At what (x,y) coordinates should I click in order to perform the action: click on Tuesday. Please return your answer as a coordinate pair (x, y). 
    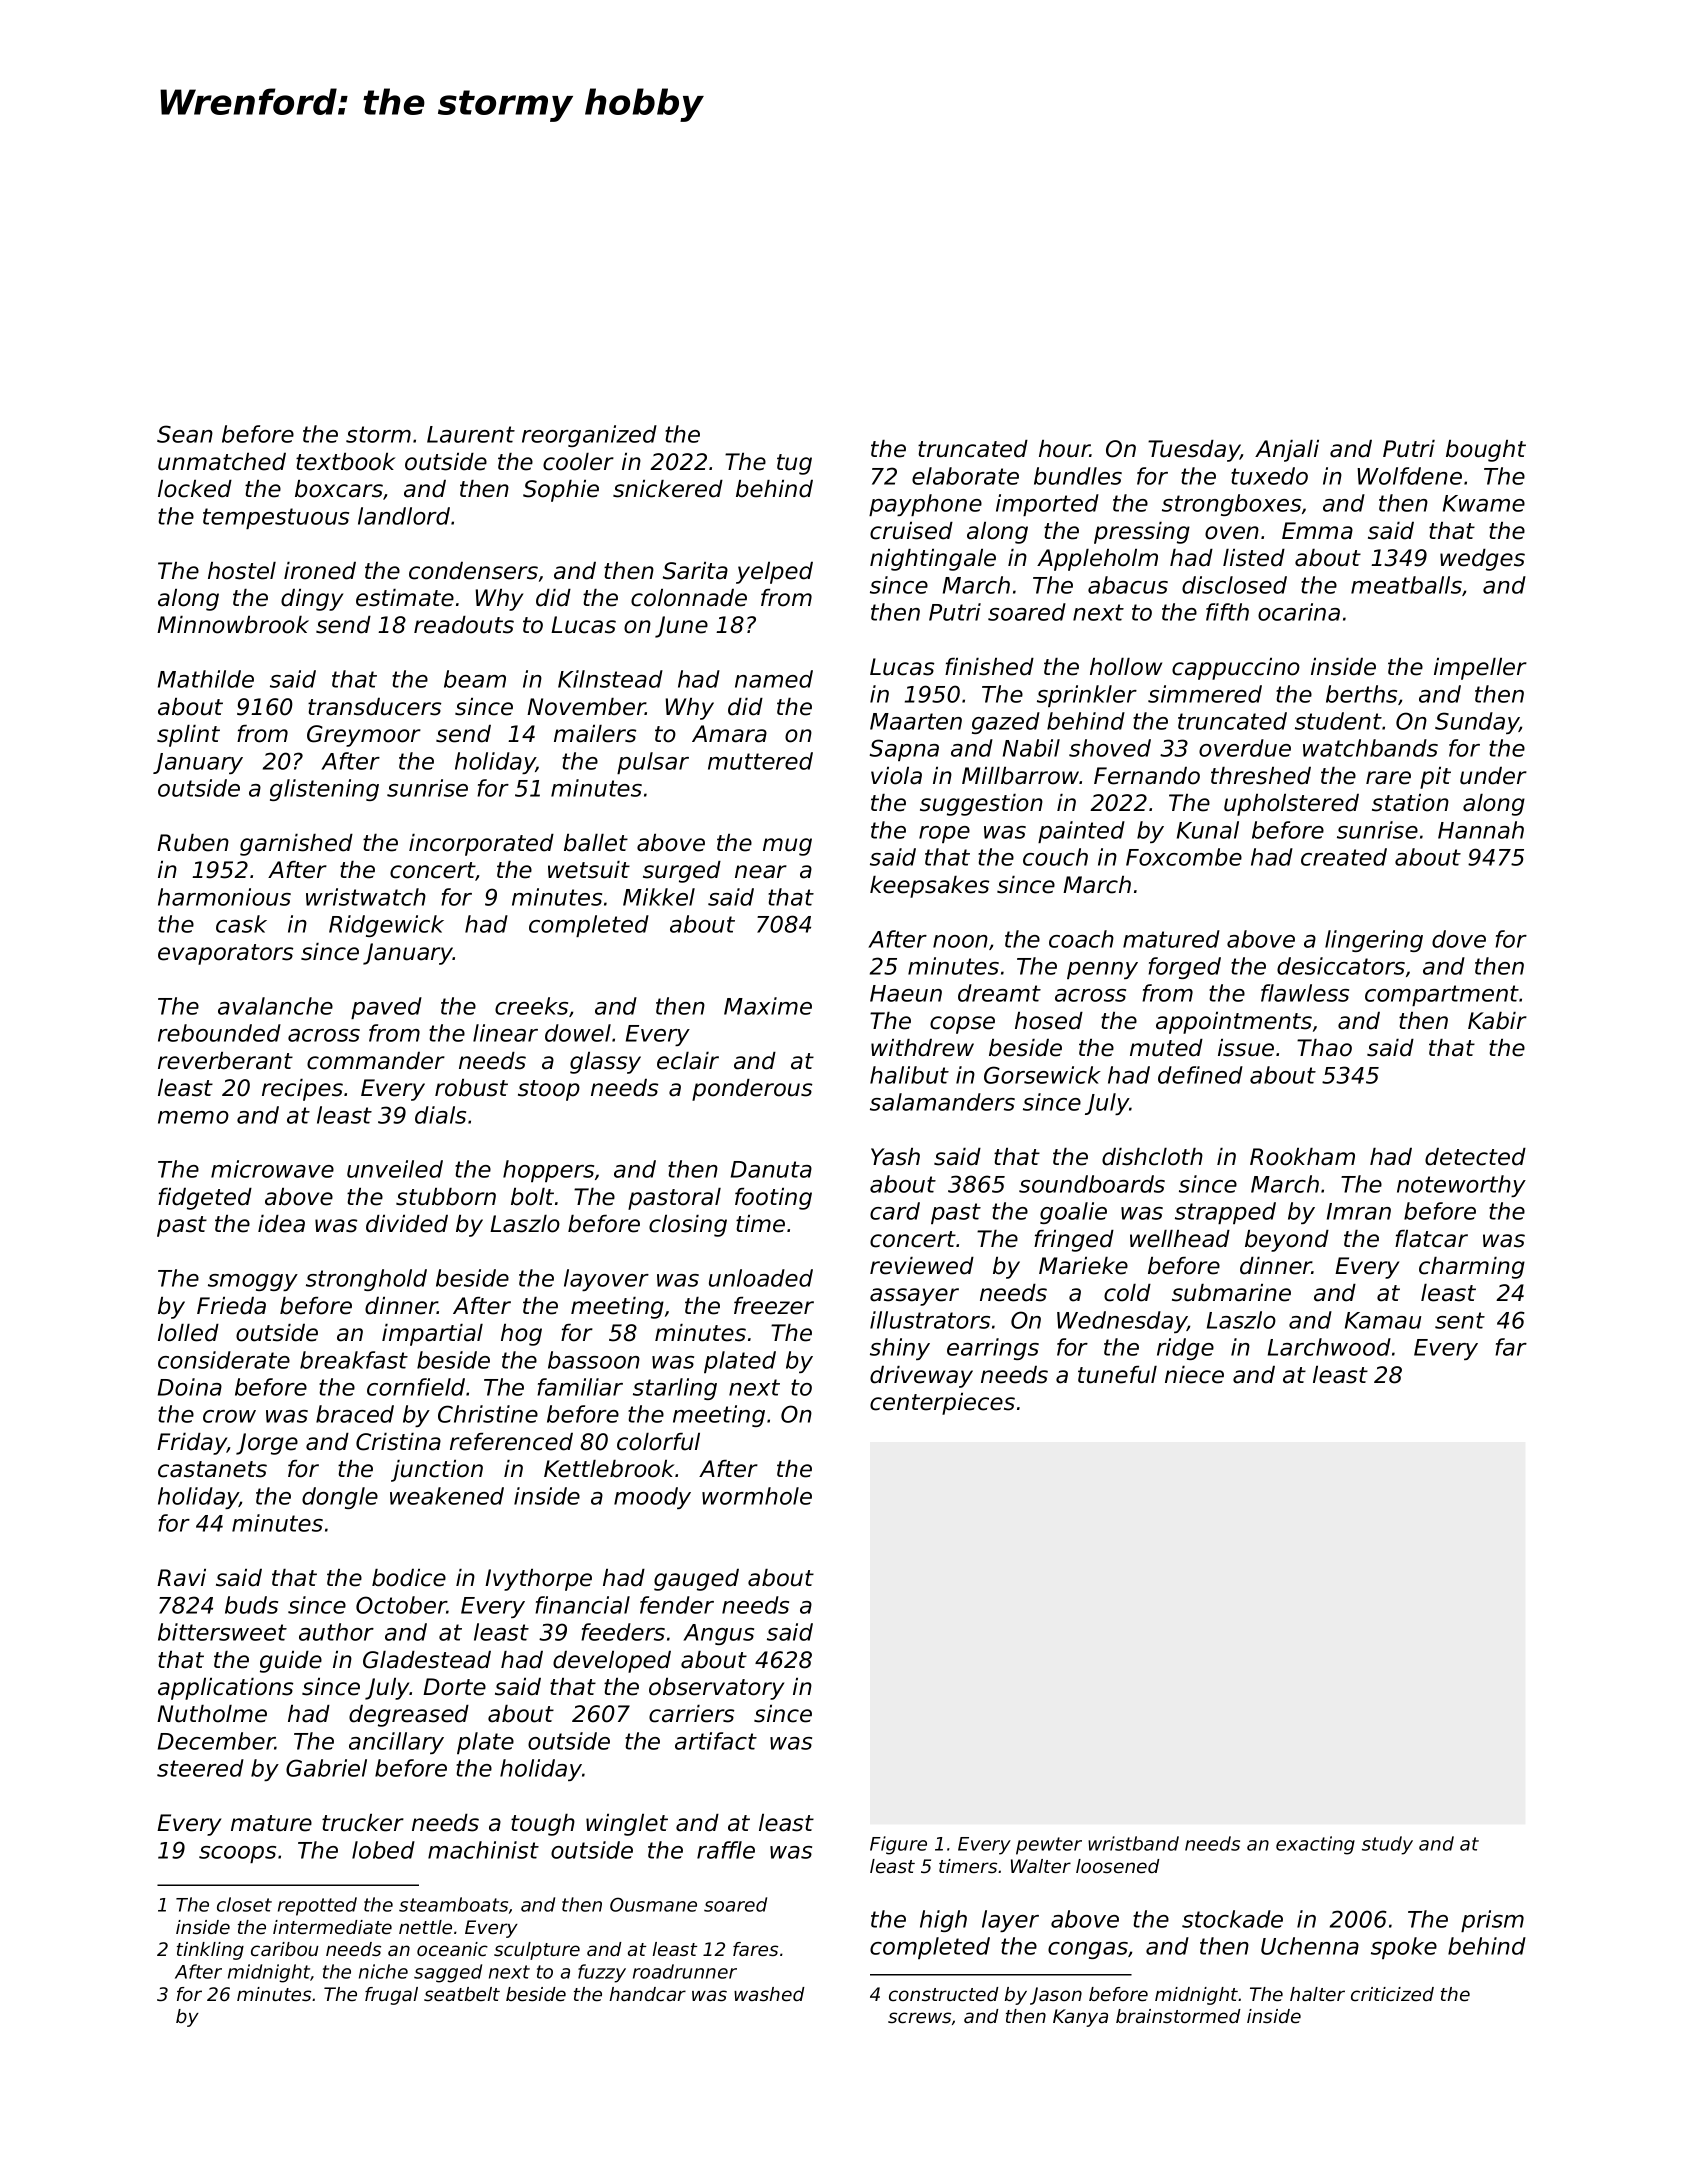
    Looking at the image, I should click on (1194, 451).
